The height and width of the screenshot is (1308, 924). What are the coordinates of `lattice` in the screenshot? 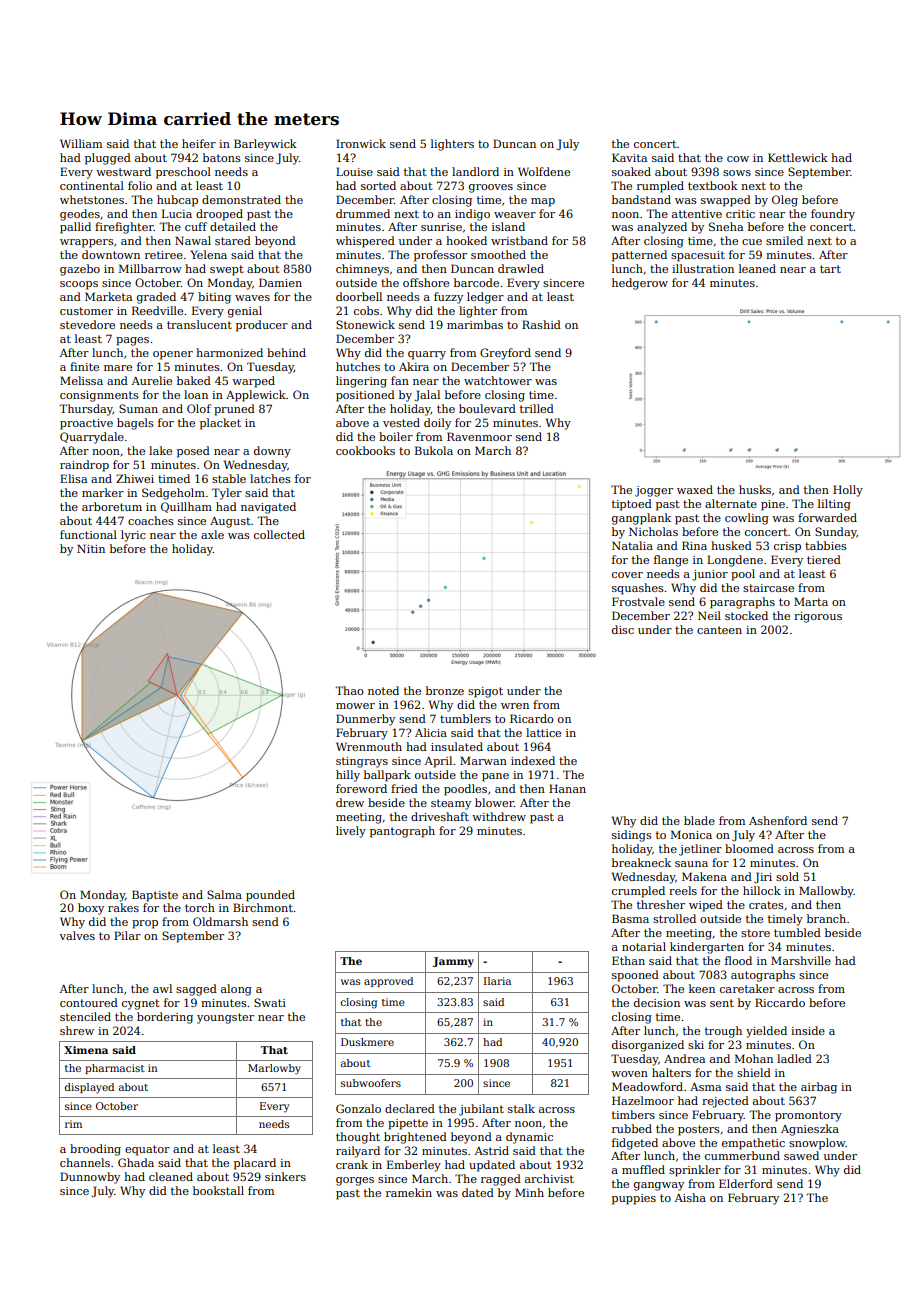 It's located at (543, 732).
